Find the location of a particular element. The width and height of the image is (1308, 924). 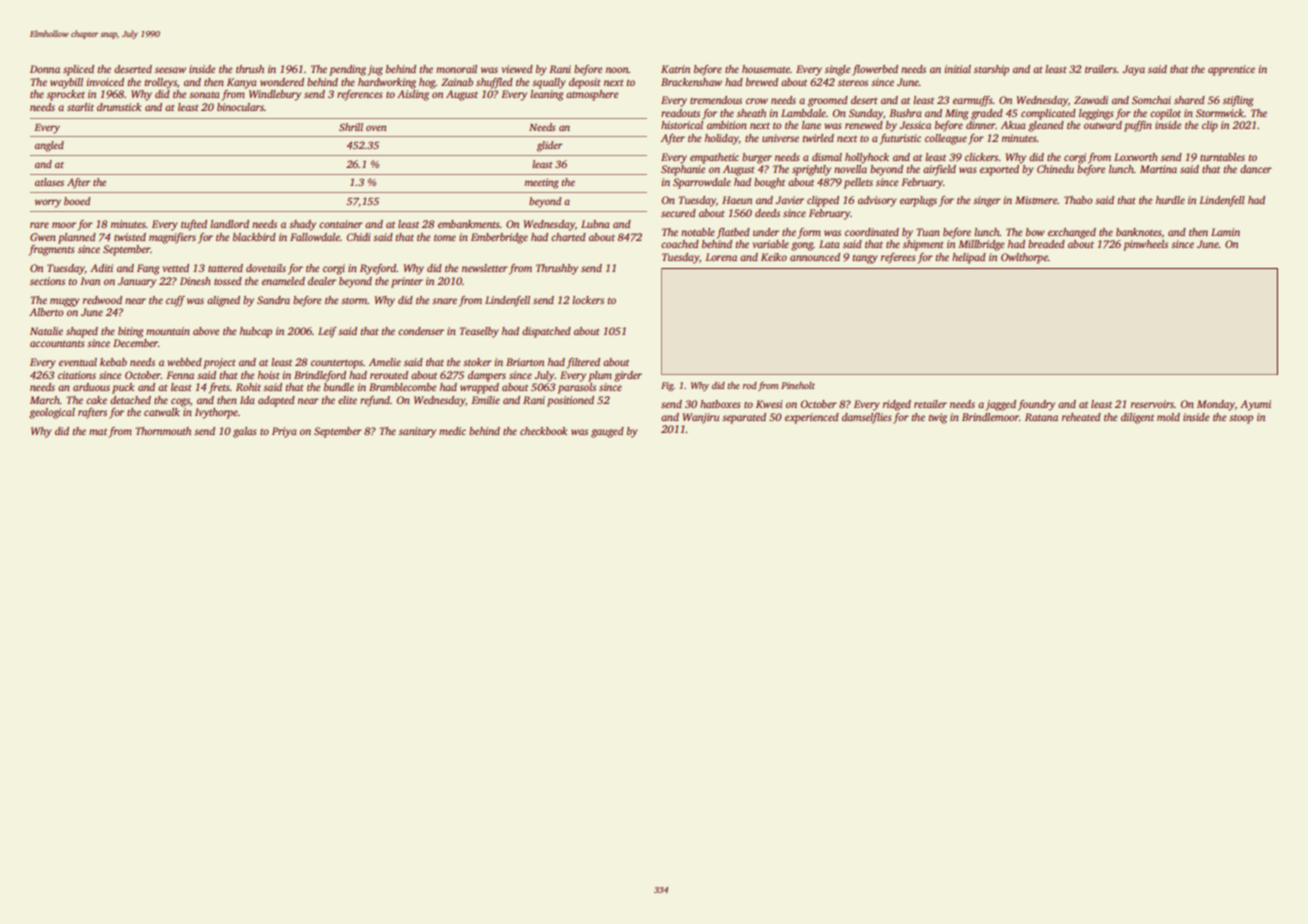

atlases is located at coordinates (49, 182).
